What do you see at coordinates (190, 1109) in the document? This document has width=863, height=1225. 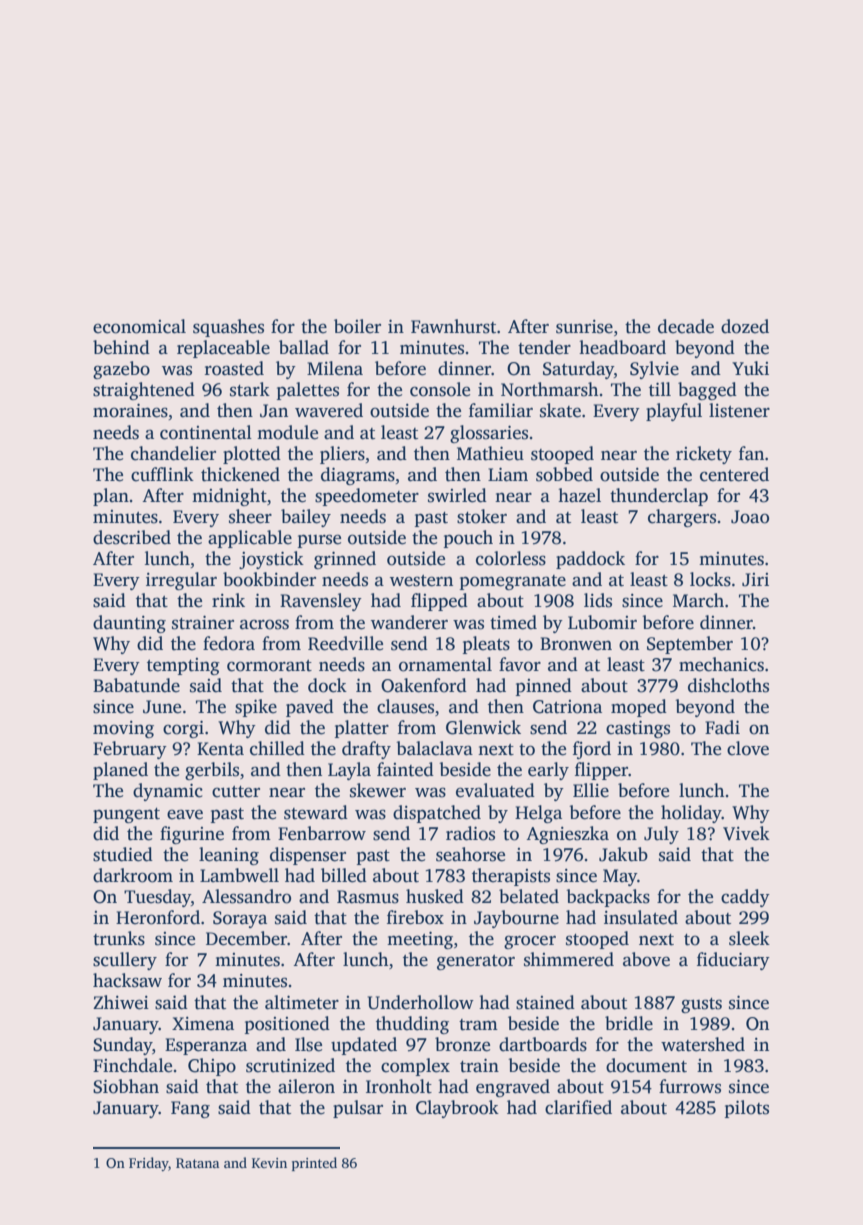 I see `Fang` at bounding box center [190, 1109].
